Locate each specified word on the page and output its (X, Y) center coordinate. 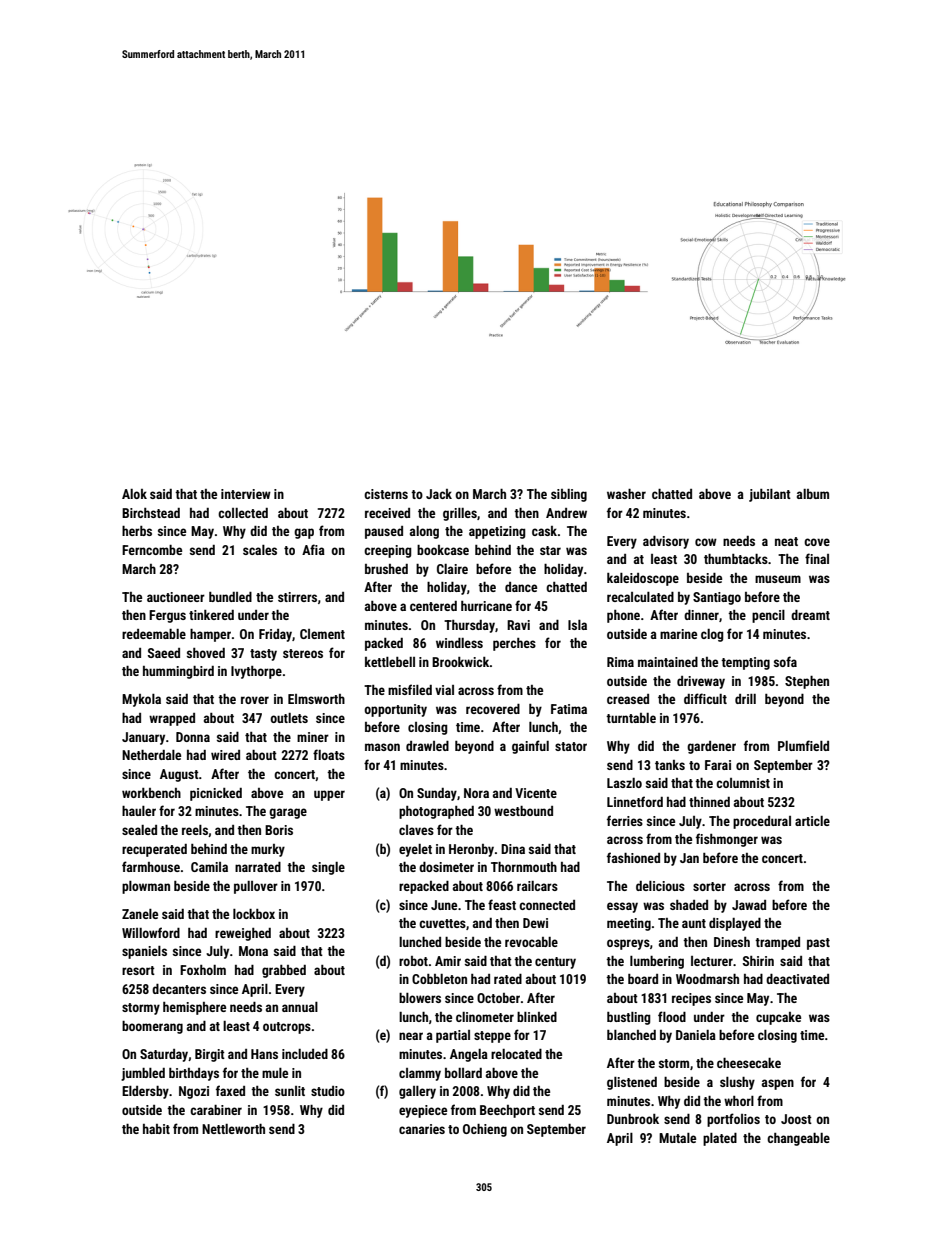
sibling (569, 495)
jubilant (770, 495)
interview (246, 494)
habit (156, 1129)
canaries (422, 1129)
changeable (798, 1139)
